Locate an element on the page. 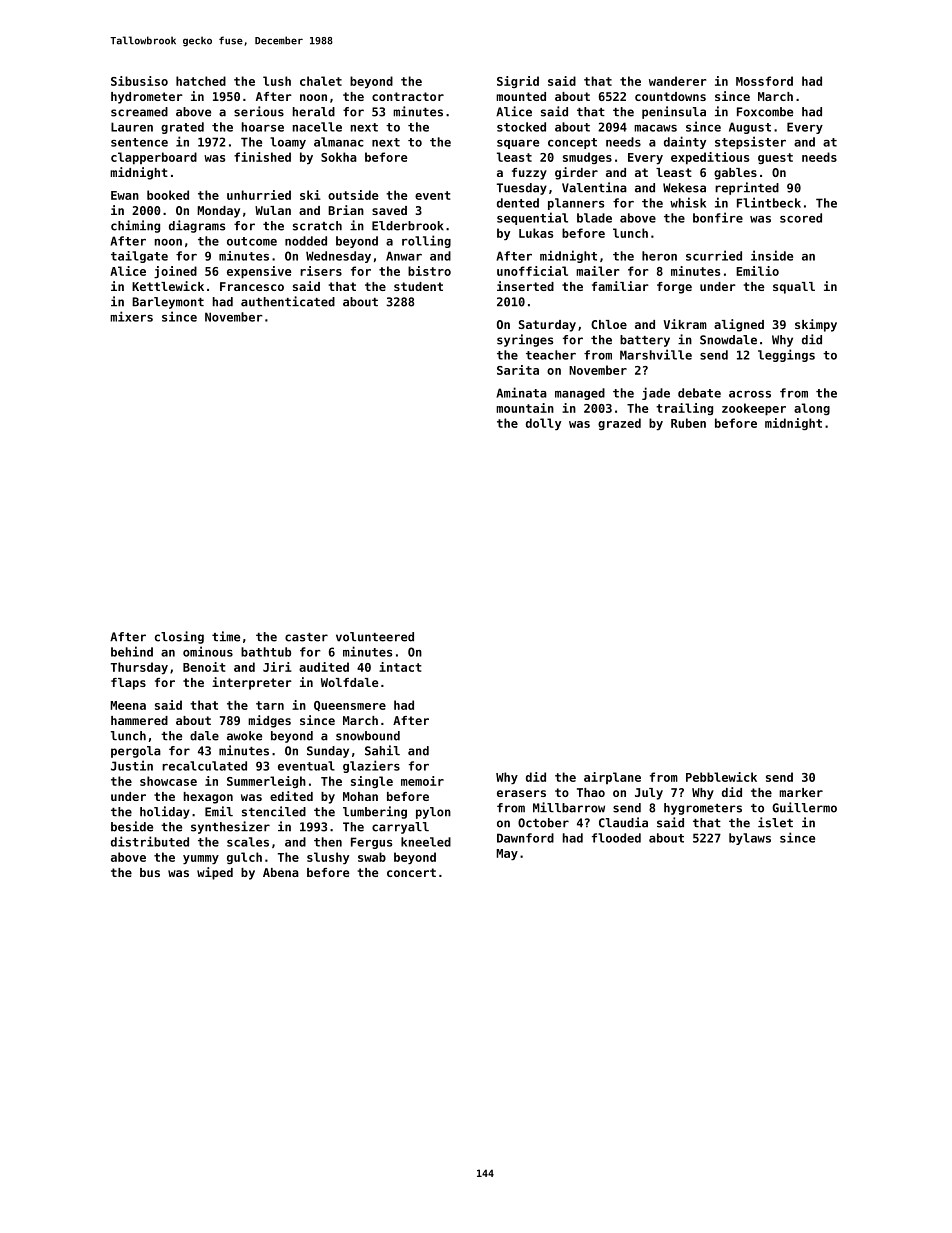 This image has width=952, height=1233. contractor is located at coordinates (408, 96).
